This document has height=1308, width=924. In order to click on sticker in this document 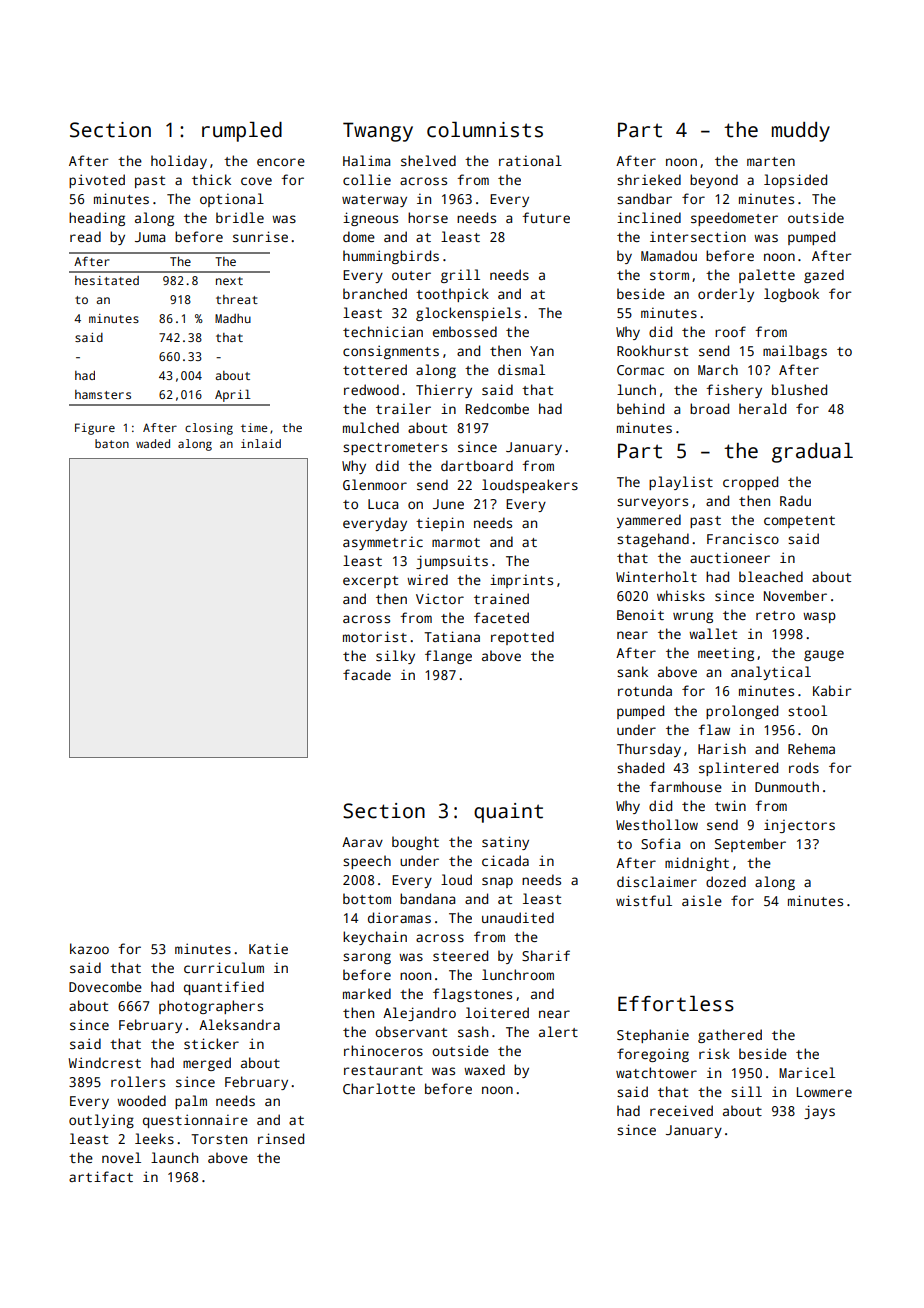, I will do `click(211, 1043)`.
